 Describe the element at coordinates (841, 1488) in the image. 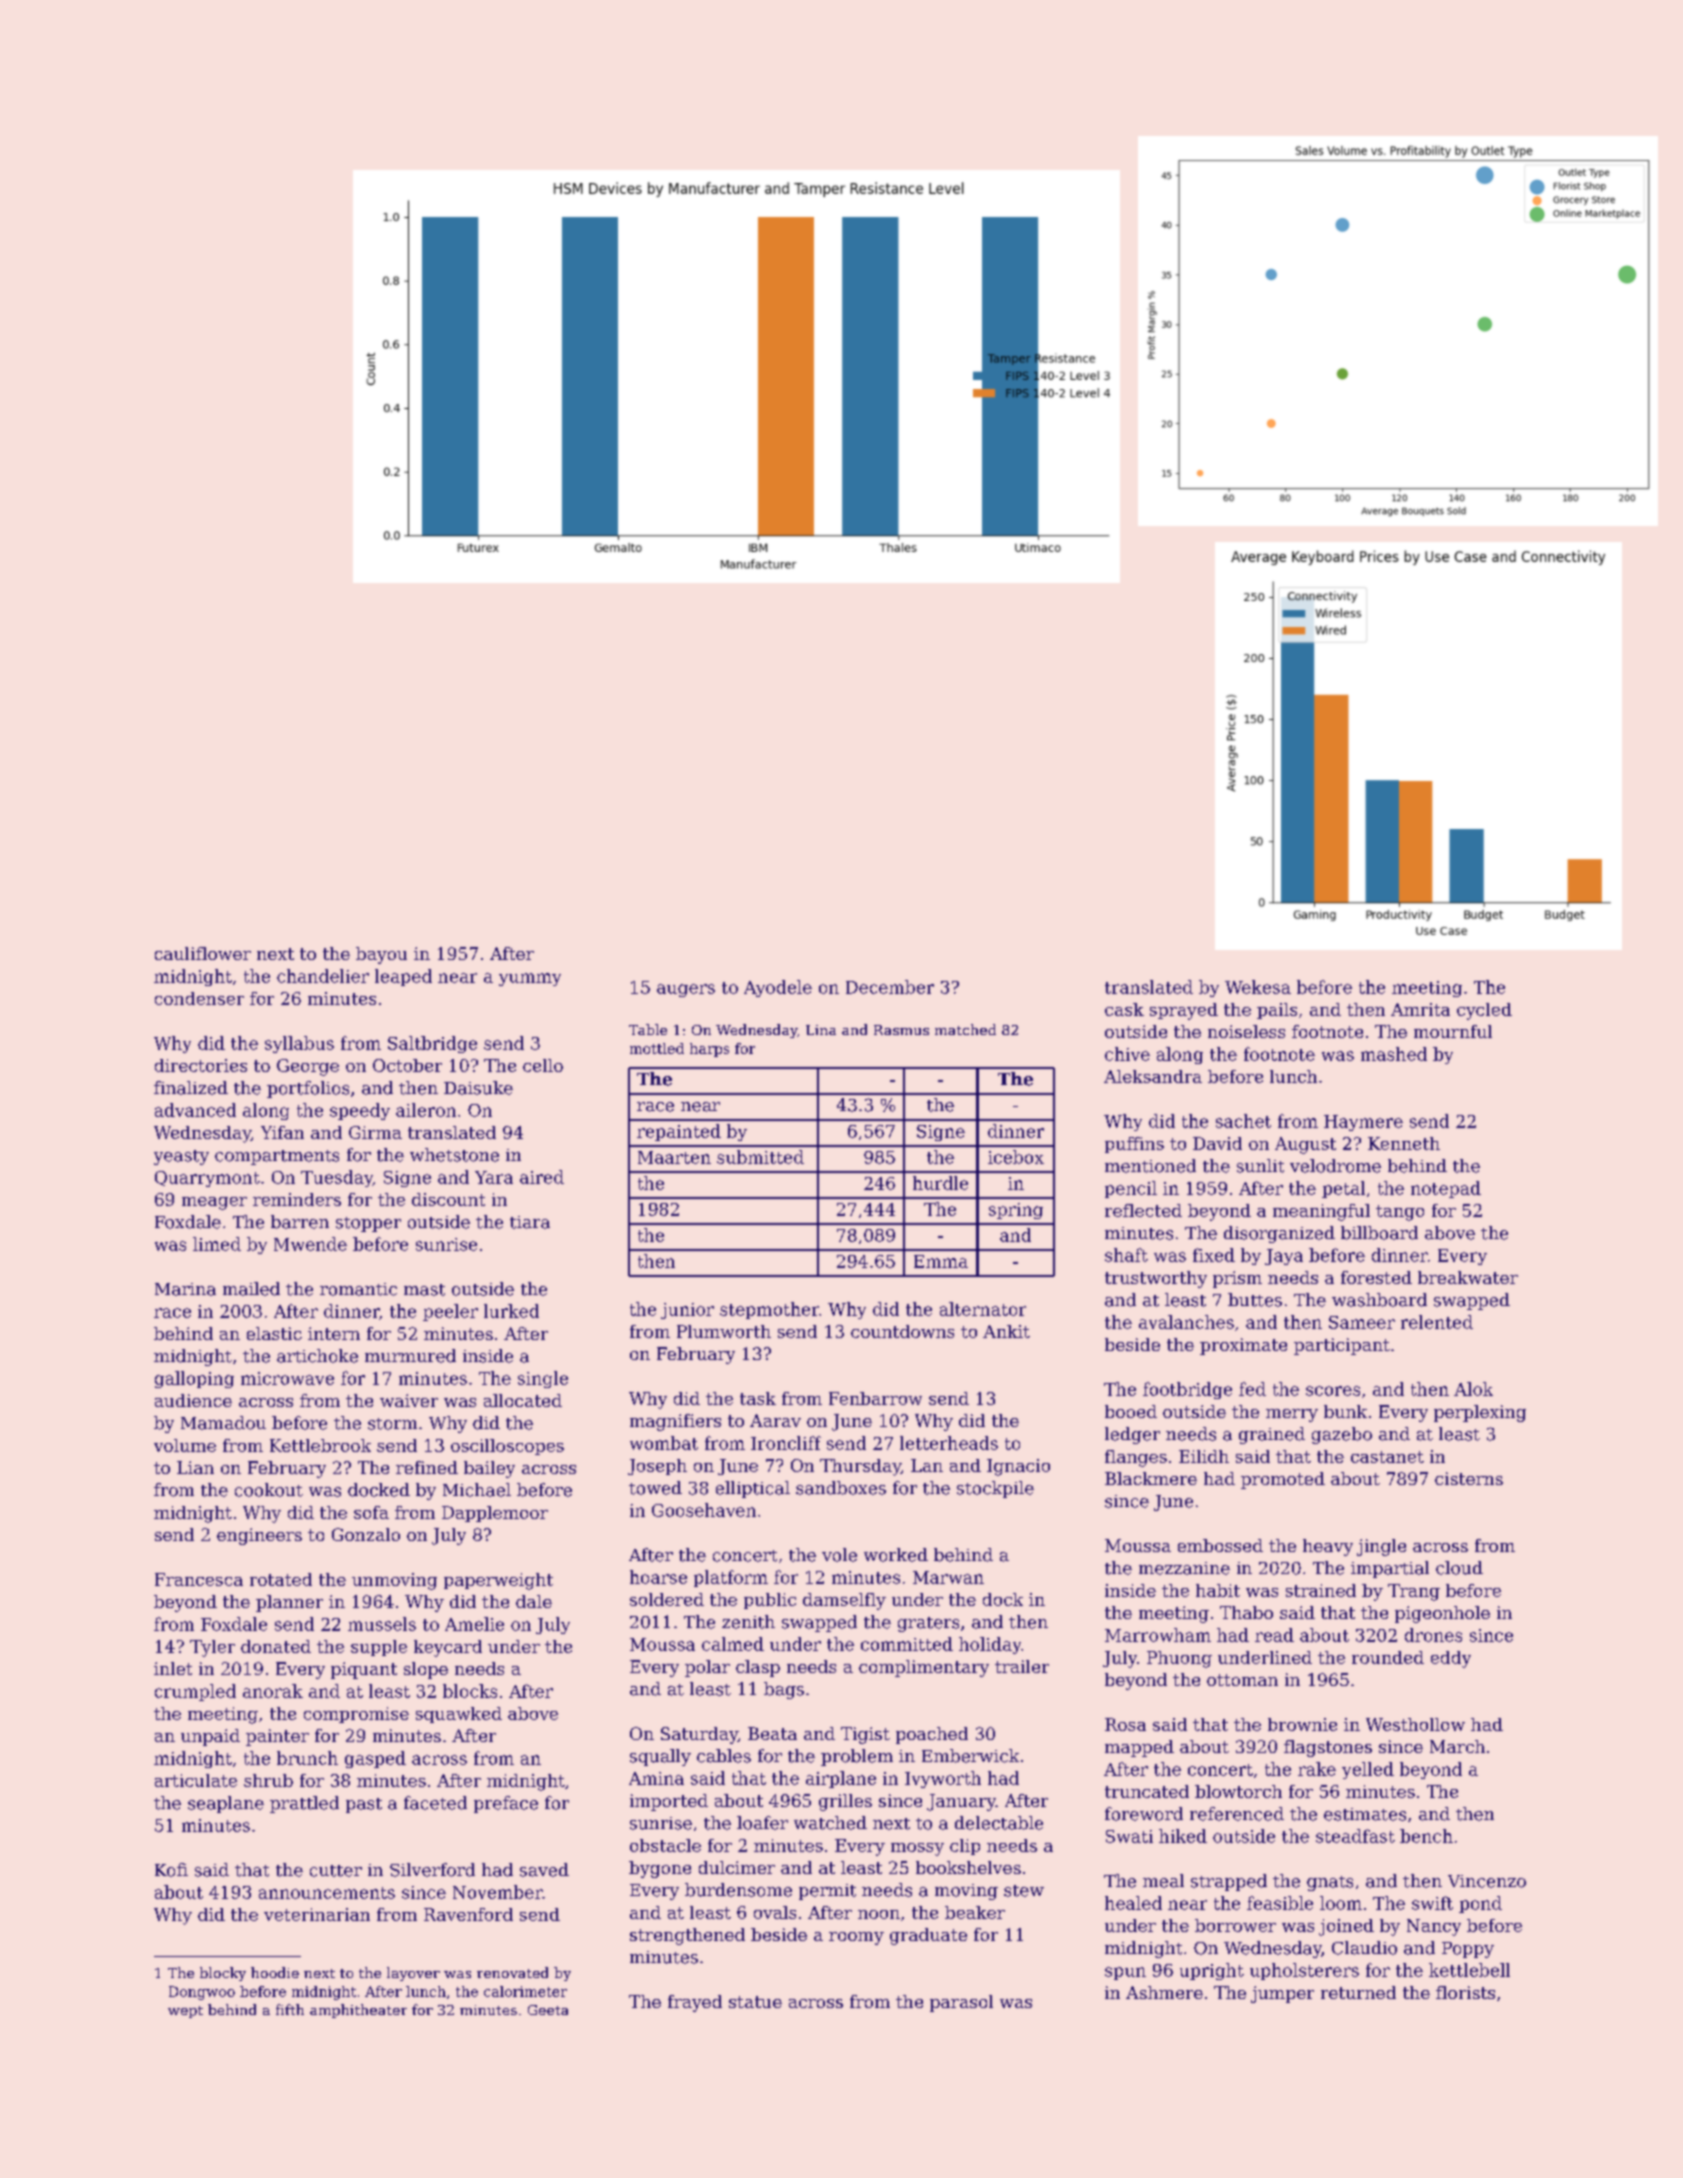

I see `sandboxes` at that location.
